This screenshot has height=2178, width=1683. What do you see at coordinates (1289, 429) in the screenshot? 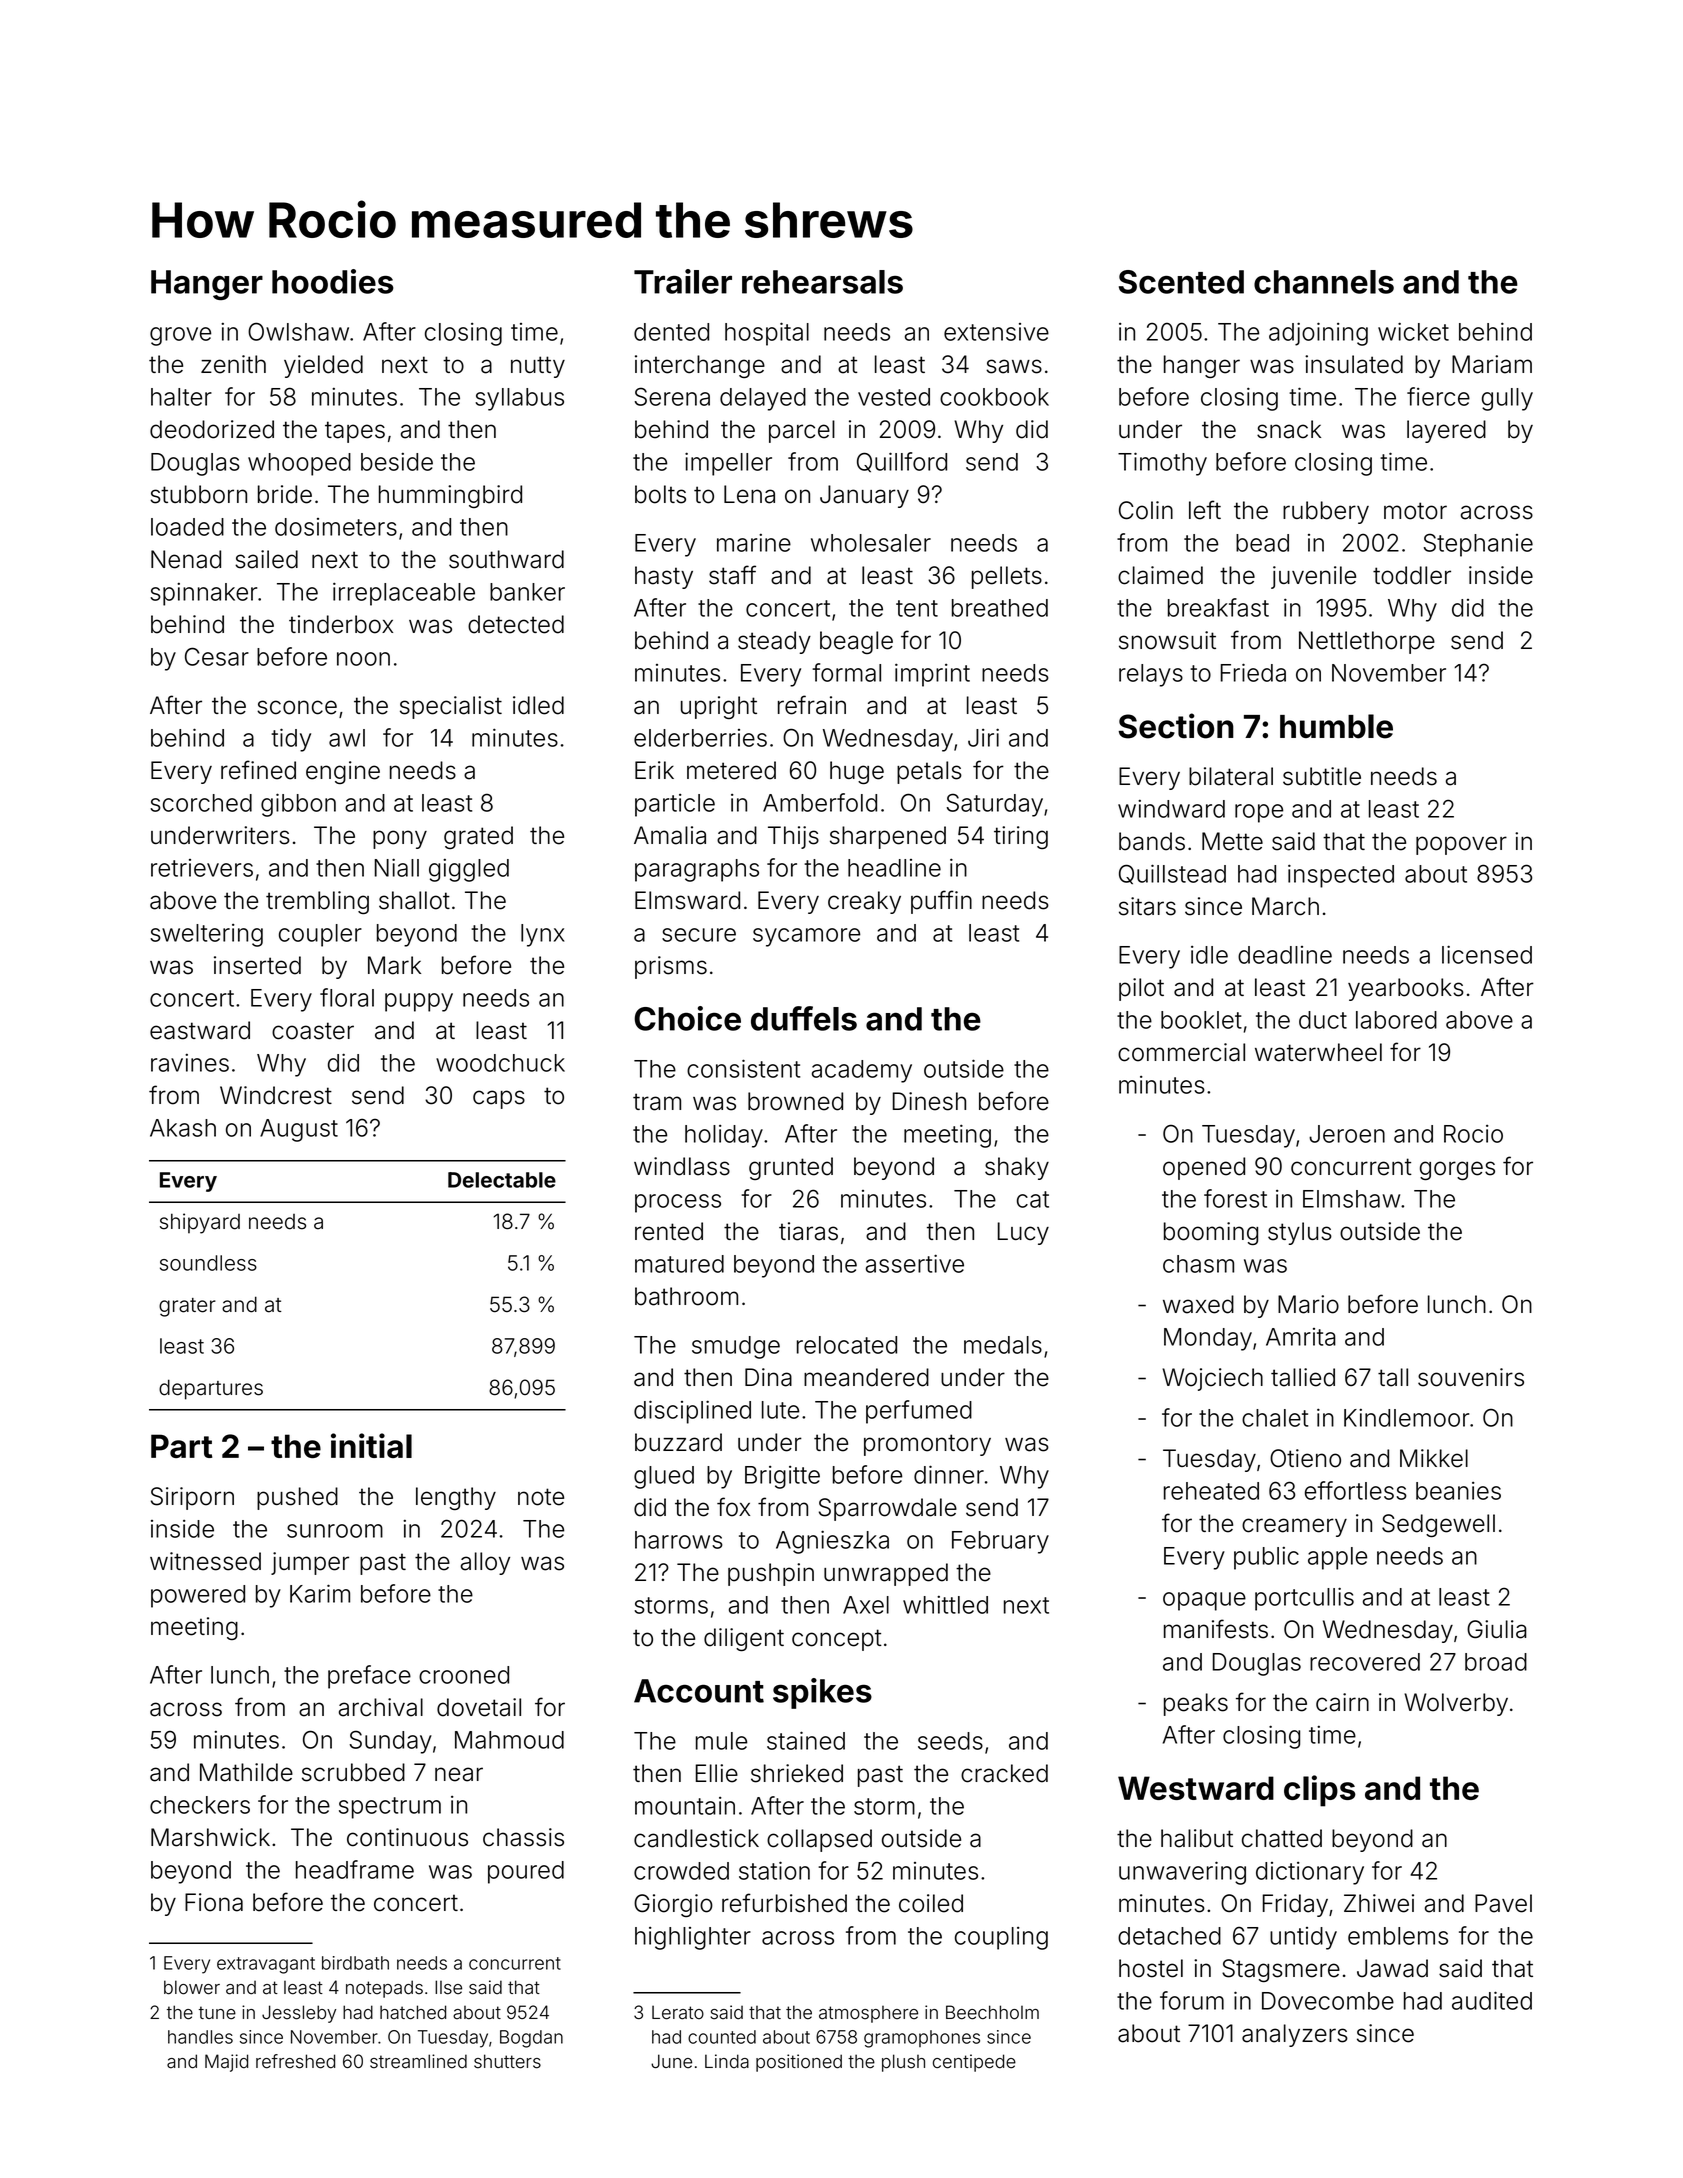
I see `snack` at bounding box center [1289, 429].
